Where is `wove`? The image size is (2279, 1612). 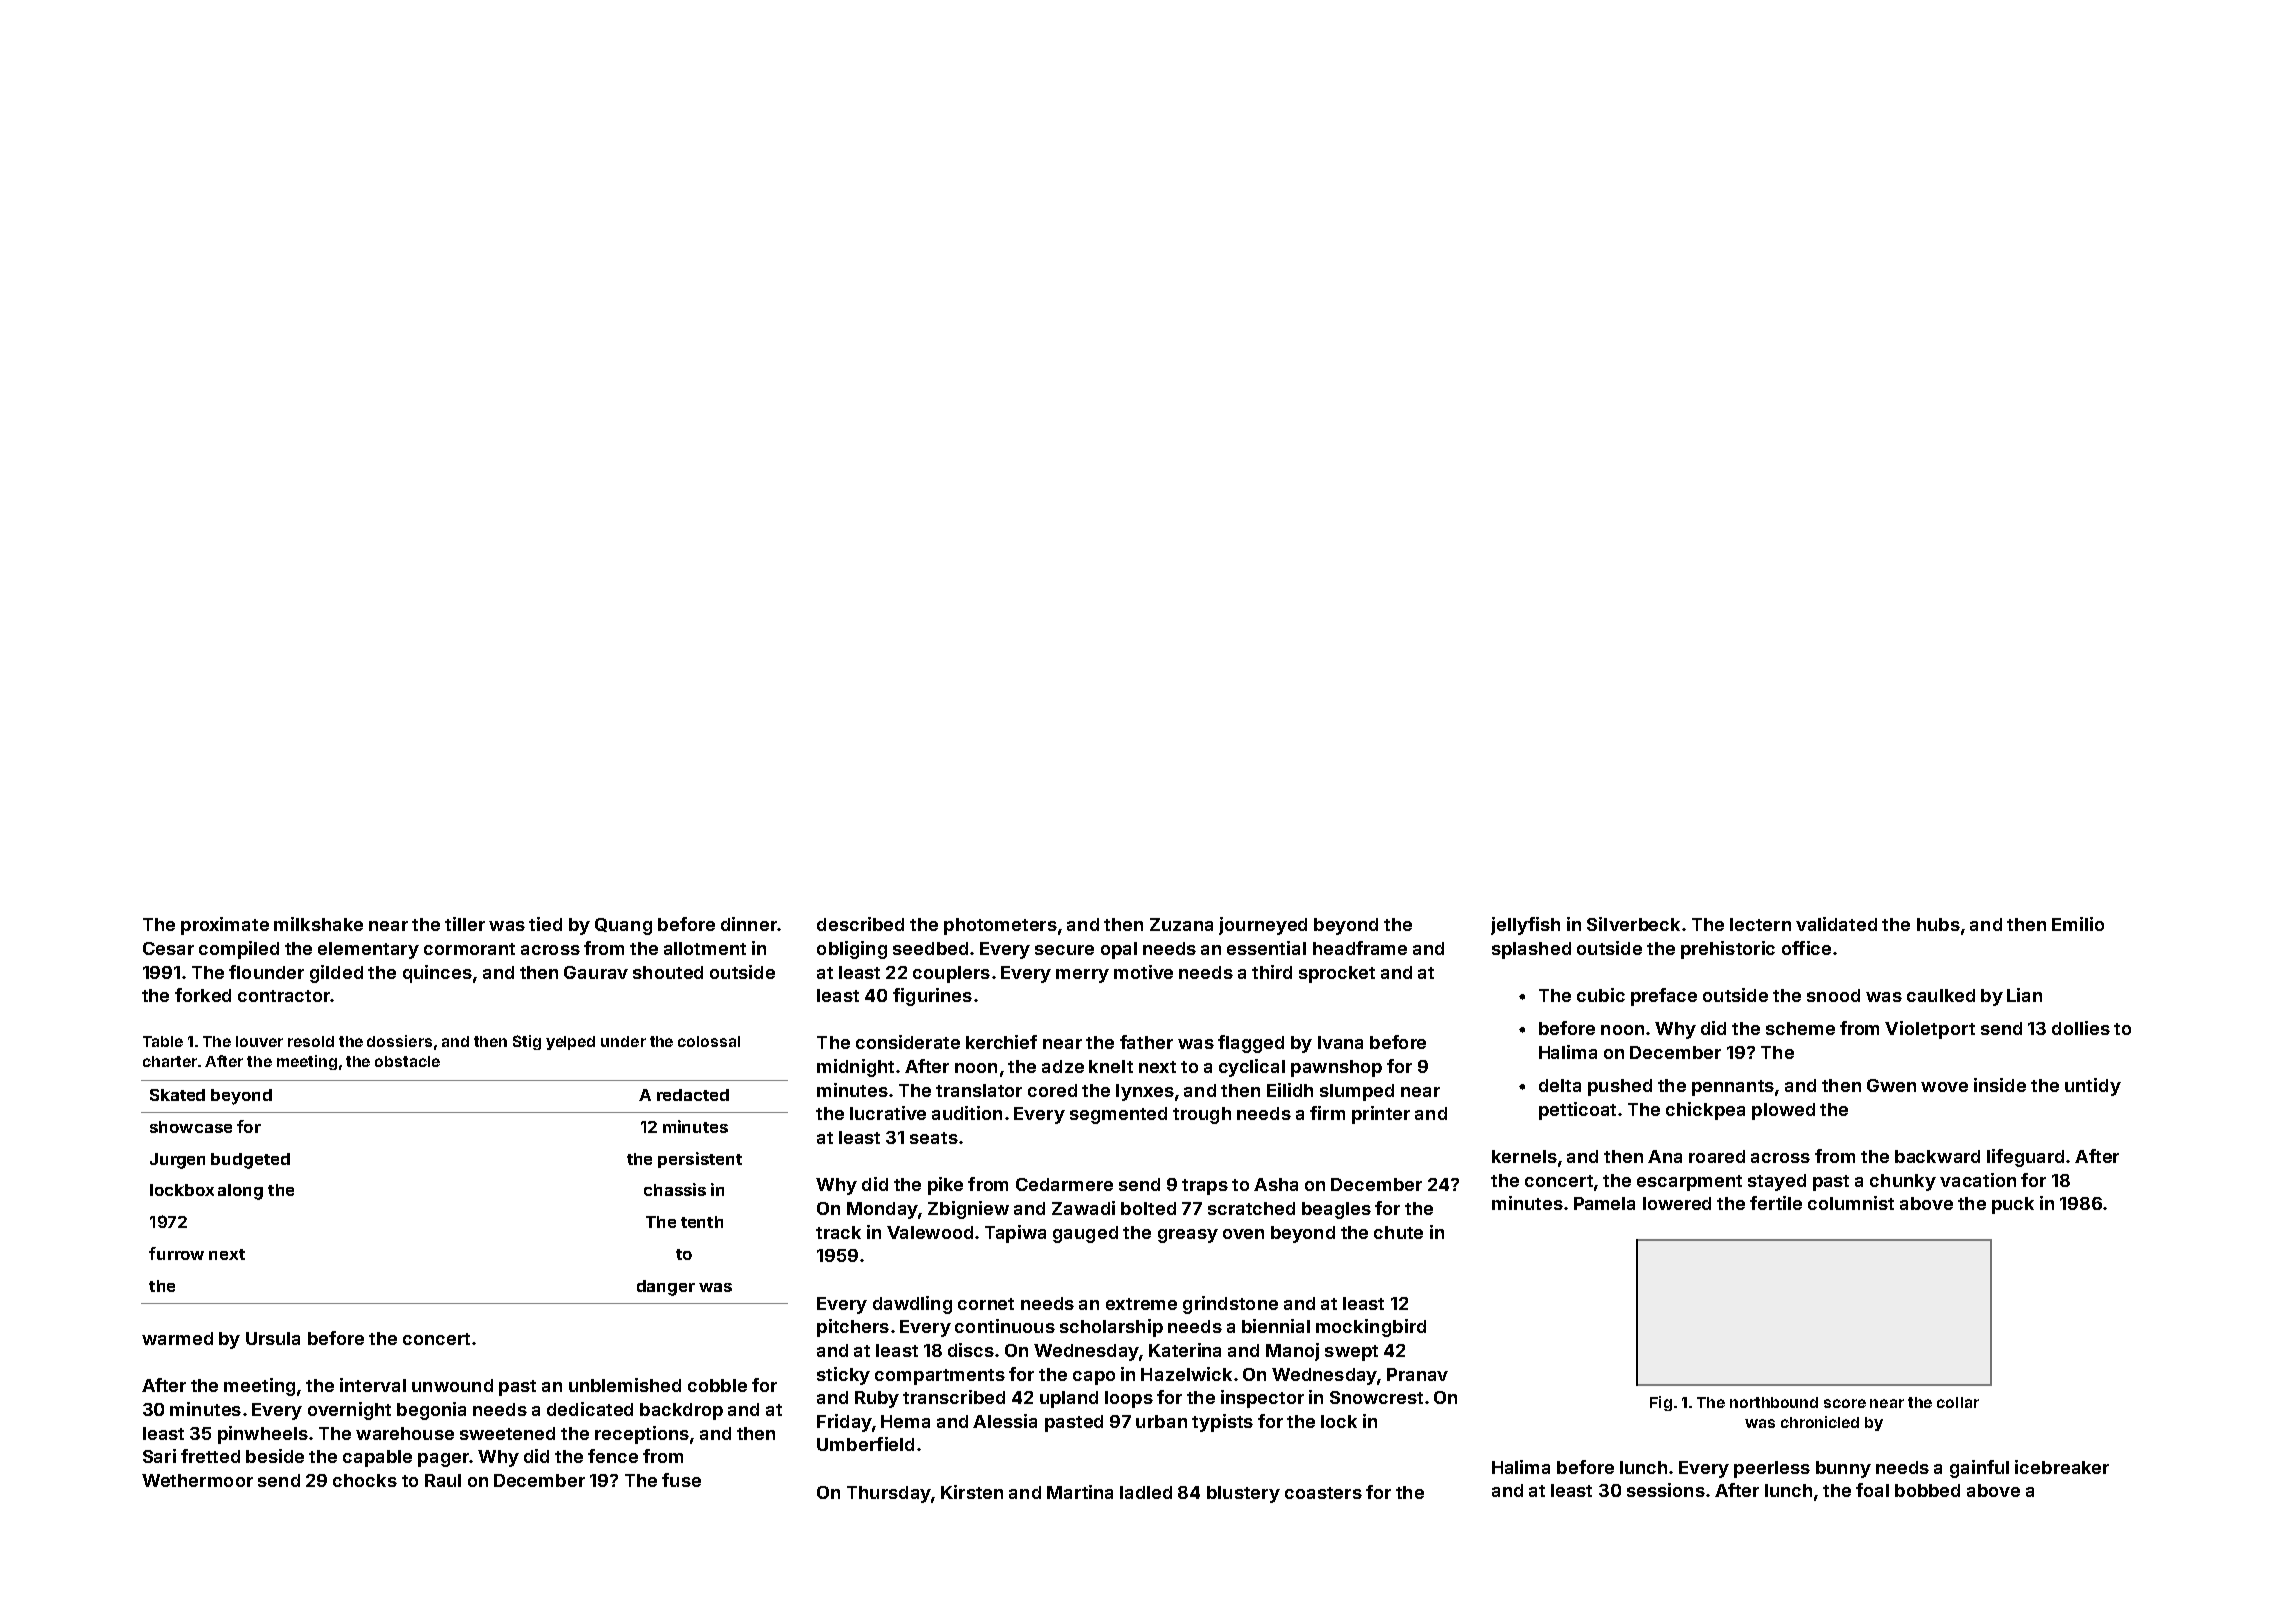 wove is located at coordinates (1944, 1087).
